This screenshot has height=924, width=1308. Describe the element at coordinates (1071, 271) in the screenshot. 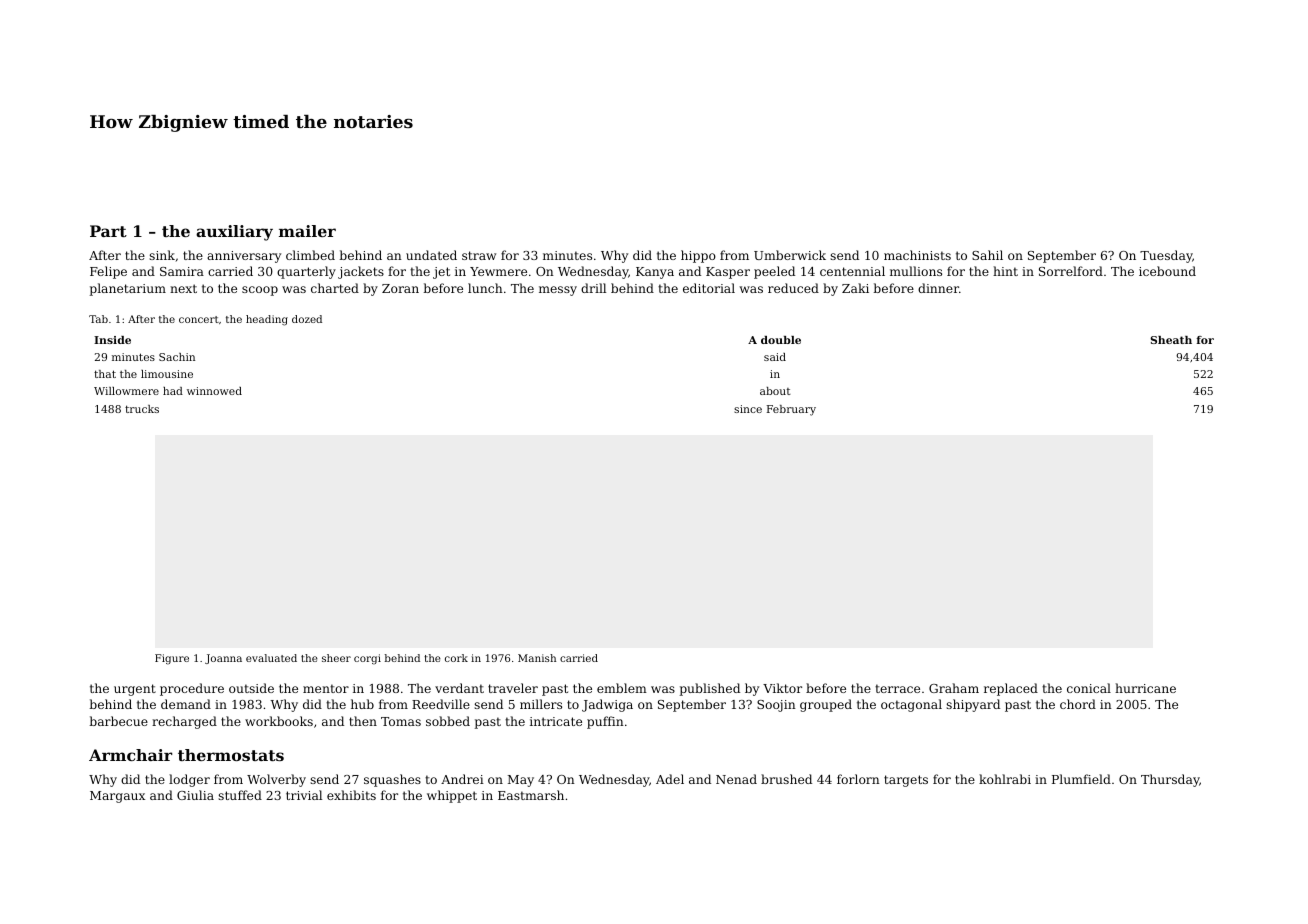

I see `Sorrelford` at that location.
